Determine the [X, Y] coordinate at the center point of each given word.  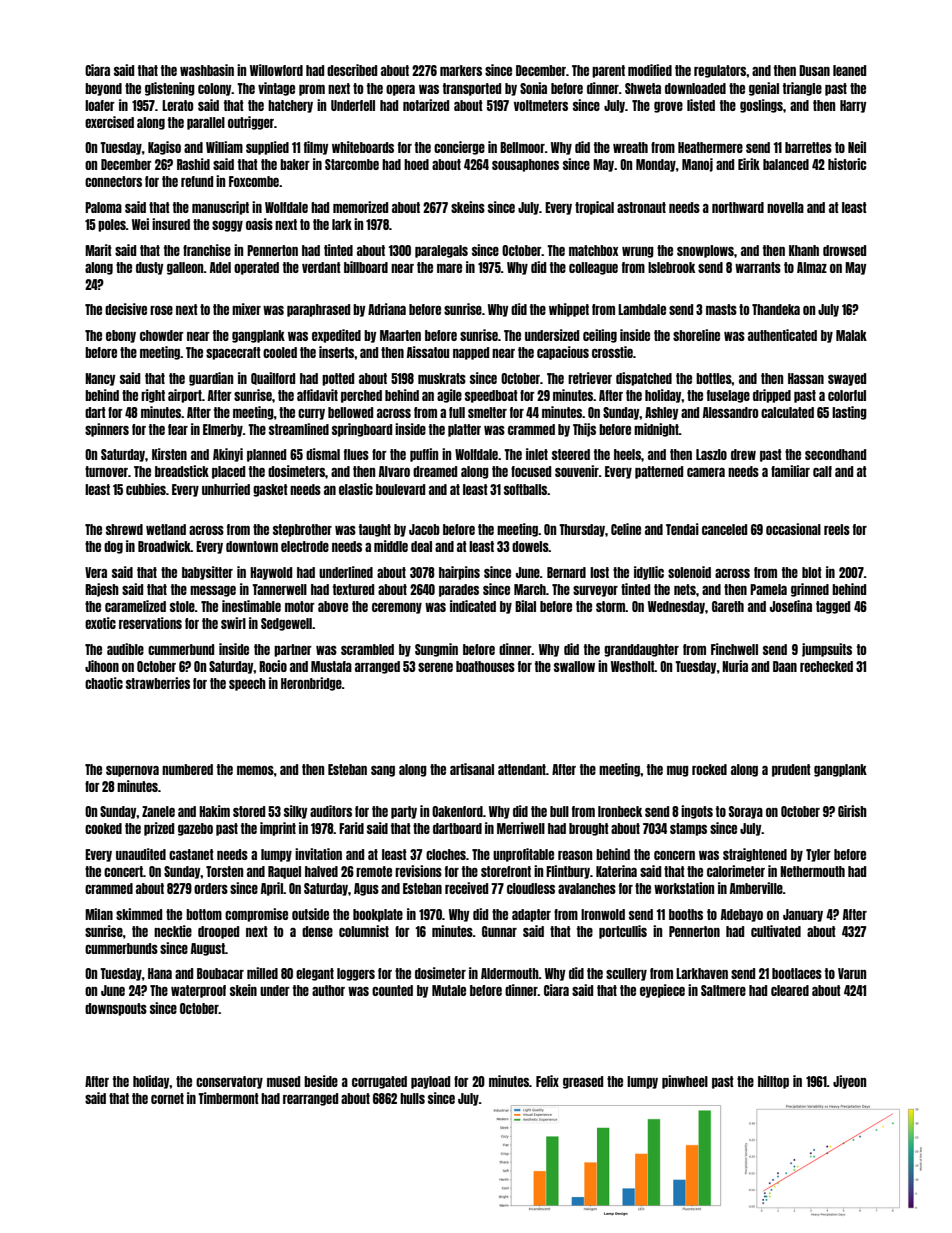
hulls [412, 1098]
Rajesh [102, 590]
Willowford [276, 70]
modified [650, 70]
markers [461, 70]
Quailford [273, 378]
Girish [852, 811]
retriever [590, 378]
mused [283, 1081]
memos [255, 770]
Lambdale [642, 309]
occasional [793, 529]
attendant [522, 769]
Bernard [566, 572]
